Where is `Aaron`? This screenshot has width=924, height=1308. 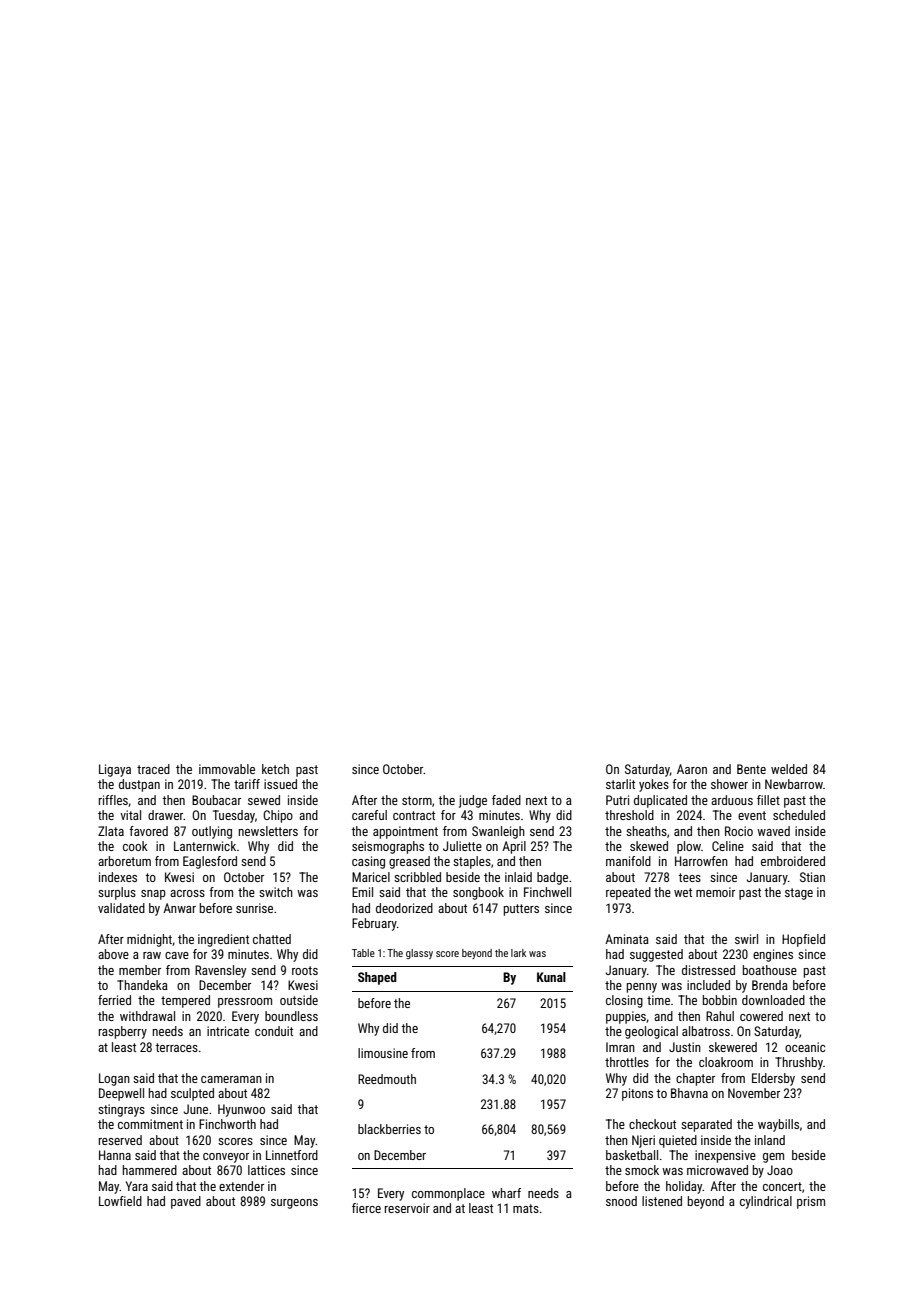
Aaron is located at coordinates (692, 769).
